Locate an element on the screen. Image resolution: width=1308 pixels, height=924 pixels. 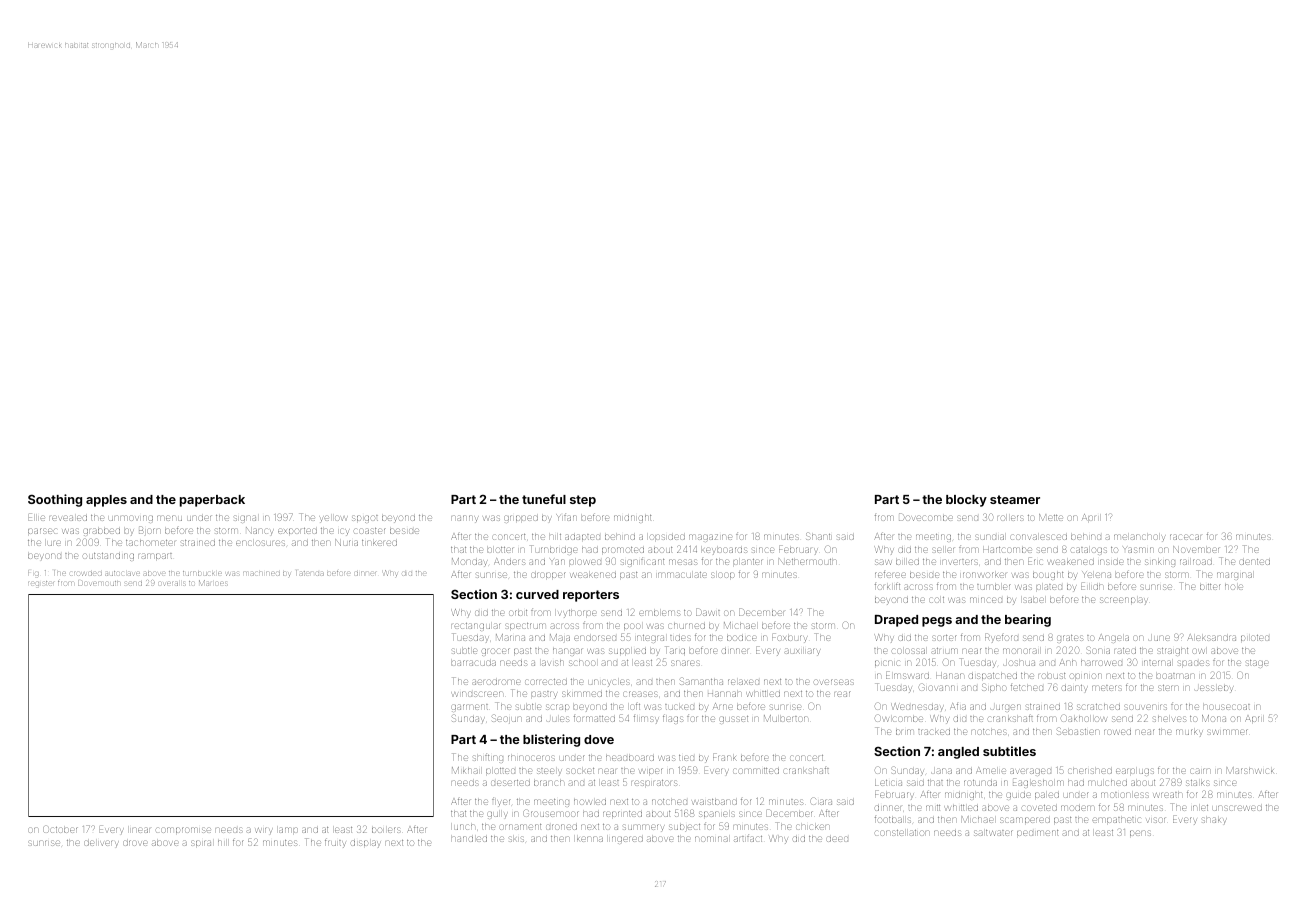
steamer is located at coordinates (1015, 499).
